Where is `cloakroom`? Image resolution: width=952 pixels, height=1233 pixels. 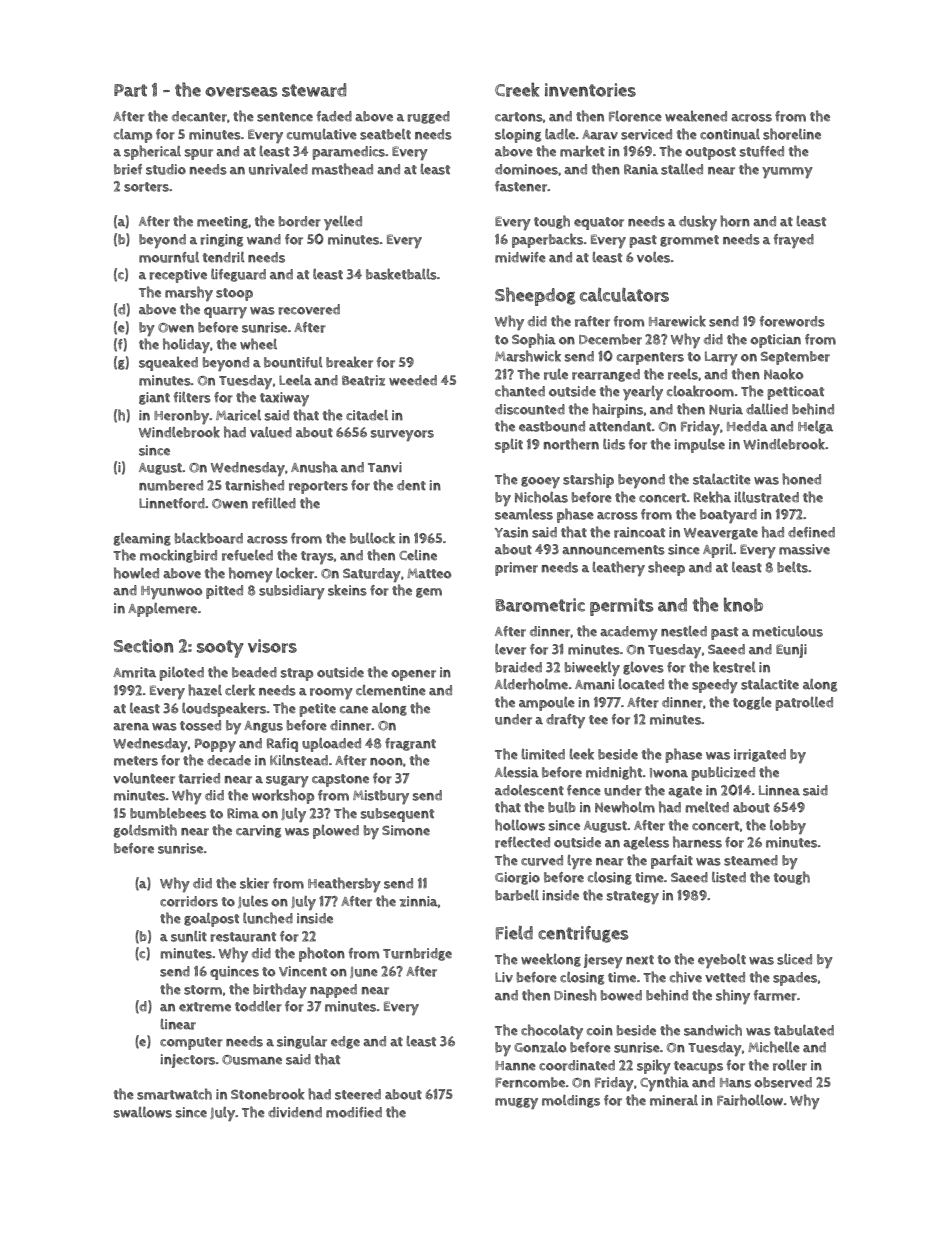 cloakroom is located at coordinates (700, 391).
